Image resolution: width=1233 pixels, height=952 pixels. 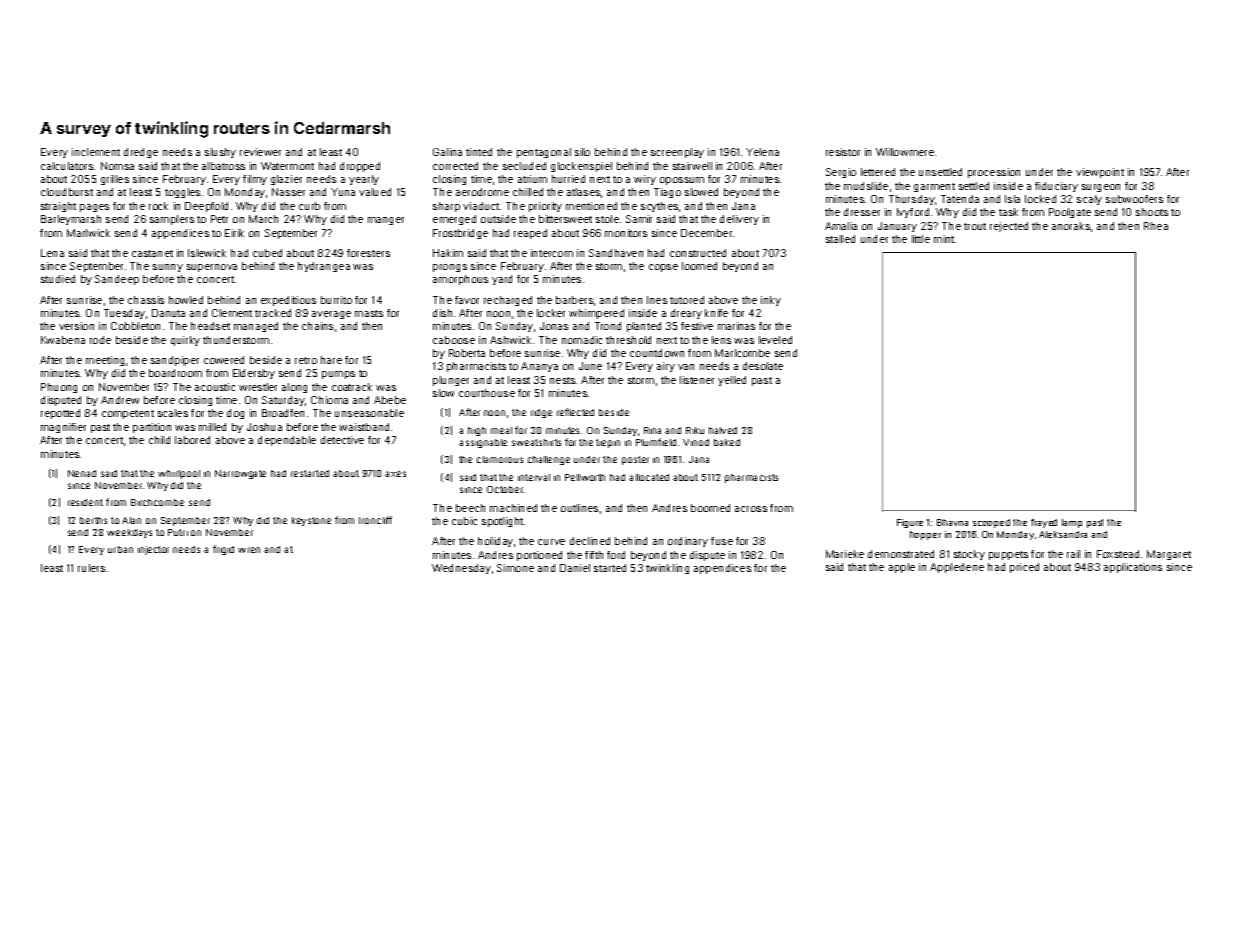 I want to click on Wednesday, so click(x=461, y=569).
